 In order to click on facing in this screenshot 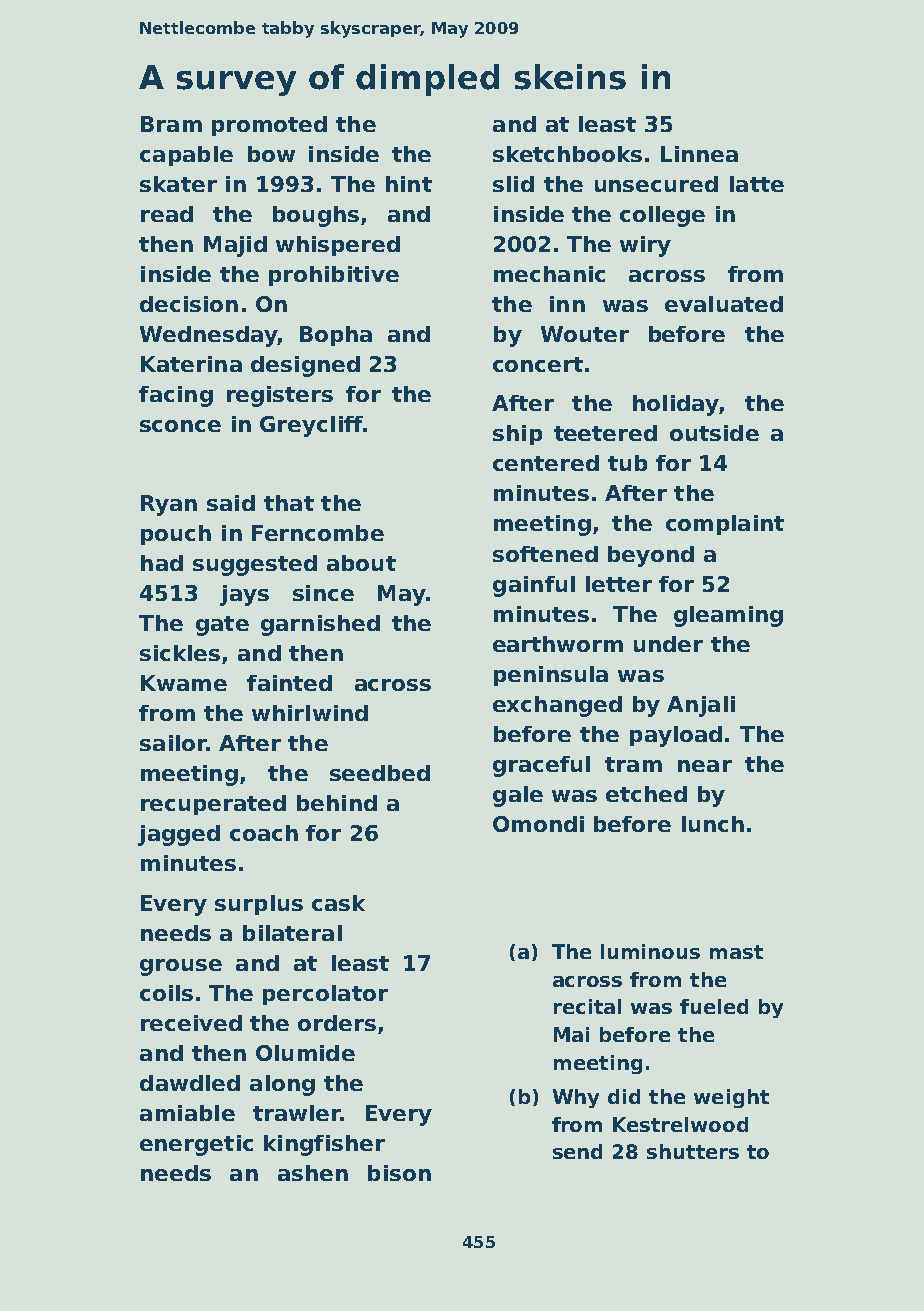, I will do `click(176, 396)`.
